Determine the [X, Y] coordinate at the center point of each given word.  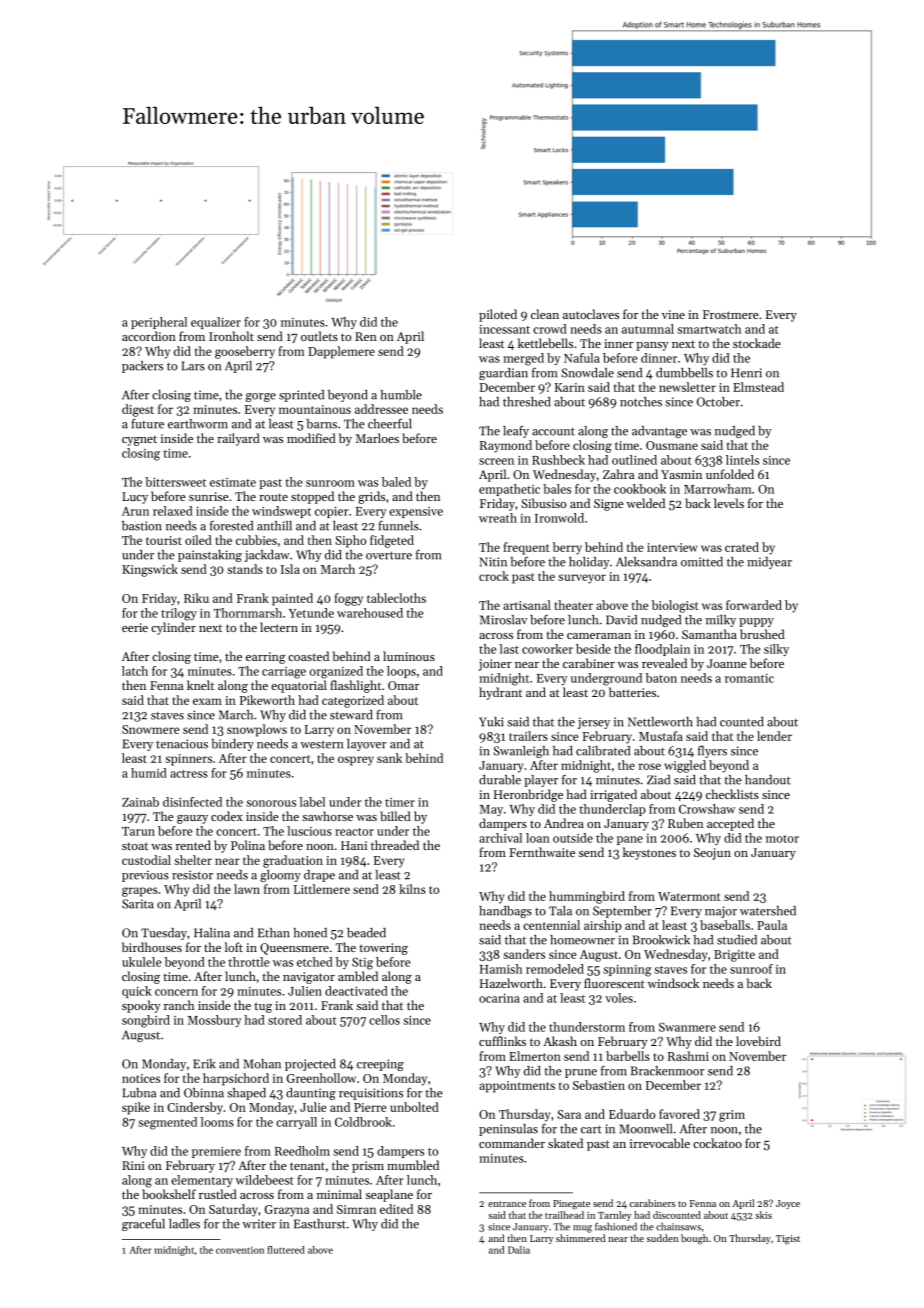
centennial [551, 925]
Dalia [519, 1250]
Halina [212, 933]
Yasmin [681, 474]
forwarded [754, 605]
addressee [381, 409]
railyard [238, 439]
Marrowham [718, 489]
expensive [416, 512]
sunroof [751, 969]
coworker [547, 649]
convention [240, 1250]
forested [231, 525]
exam [207, 701]
